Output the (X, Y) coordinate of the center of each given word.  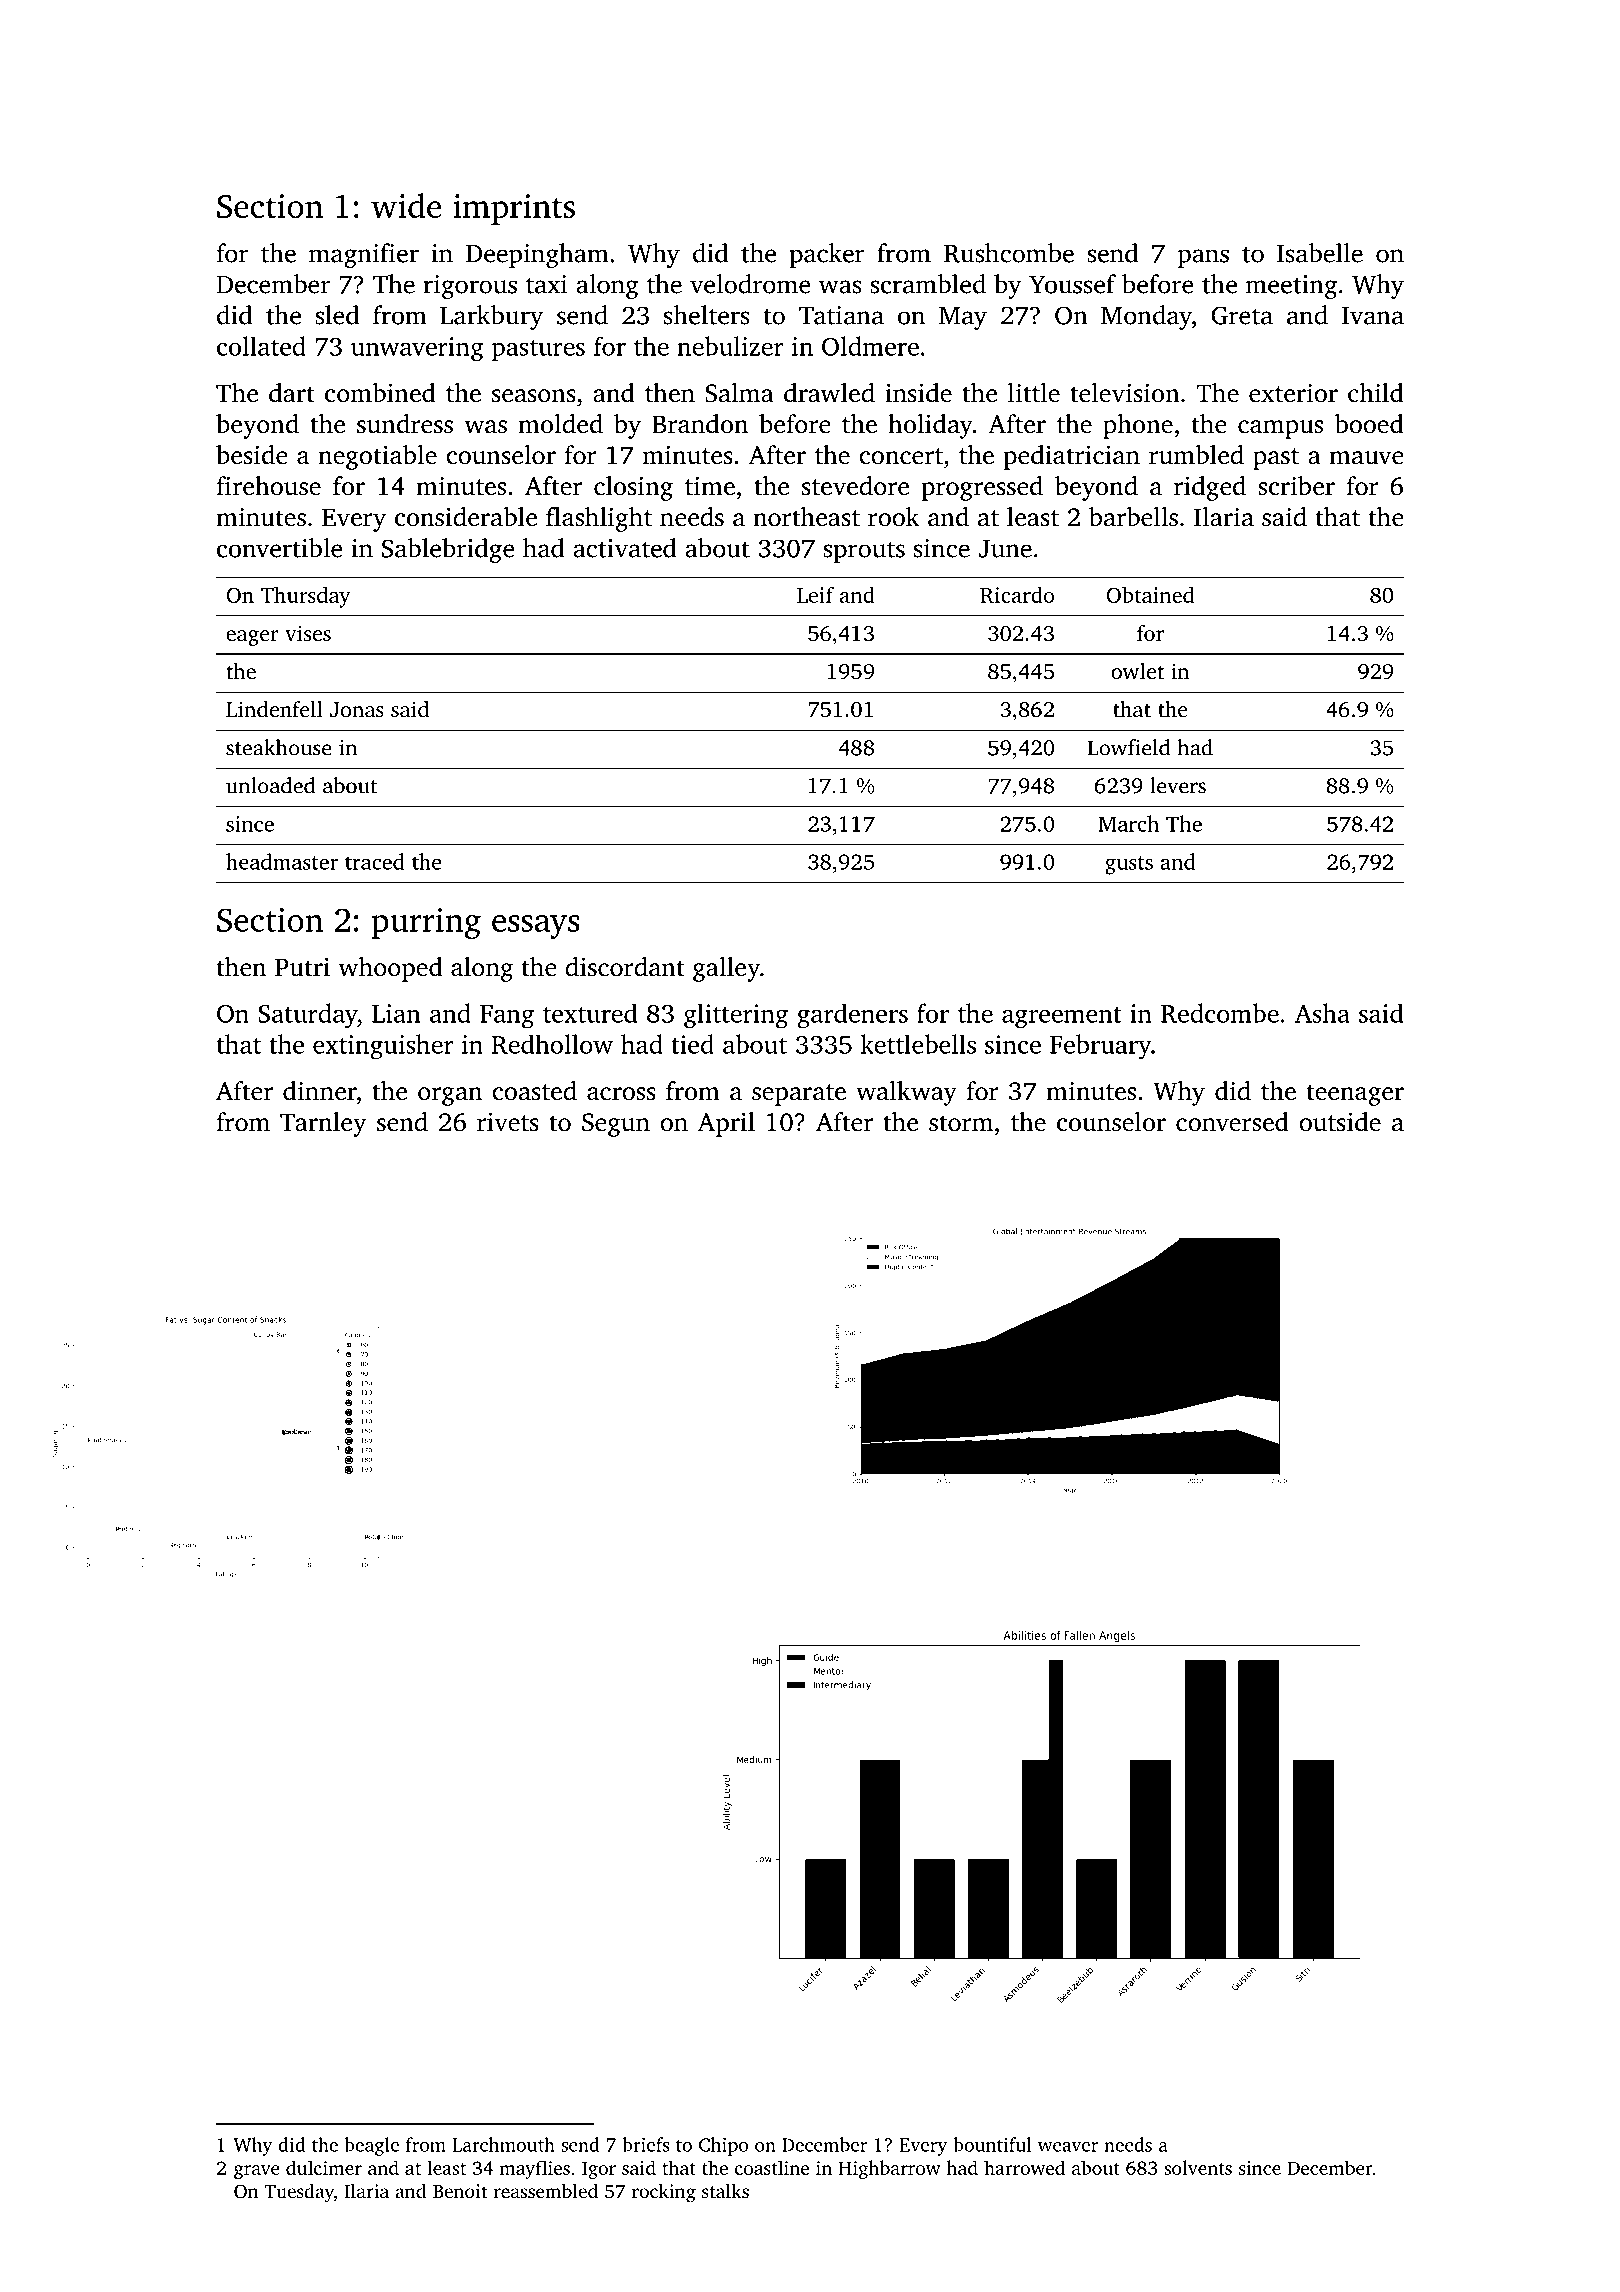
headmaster (282, 861)
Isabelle (1320, 253)
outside (1340, 1122)
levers (1178, 785)
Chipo (723, 2146)
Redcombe (1220, 1013)
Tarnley (323, 1124)
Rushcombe (1009, 253)
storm (961, 1123)
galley (726, 969)
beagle (371, 2146)
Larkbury (491, 317)
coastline (772, 2167)
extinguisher (383, 1047)
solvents (1198, 2167)
